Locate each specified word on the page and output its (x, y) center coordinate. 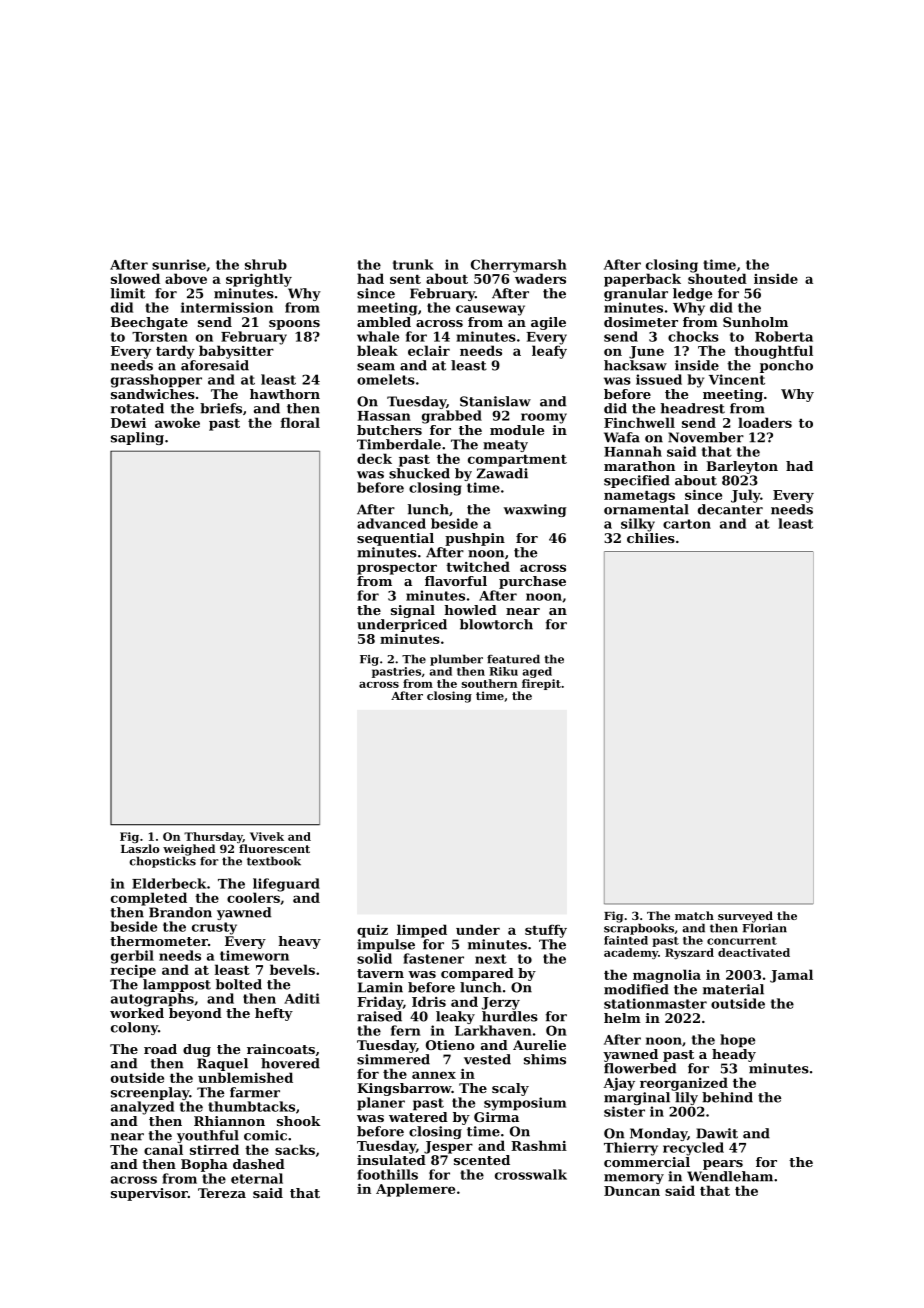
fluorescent (274, 848)
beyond (195, 1014)
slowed (135, 278)
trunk (413, 264)
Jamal (791, 976)
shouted (717, 278)
